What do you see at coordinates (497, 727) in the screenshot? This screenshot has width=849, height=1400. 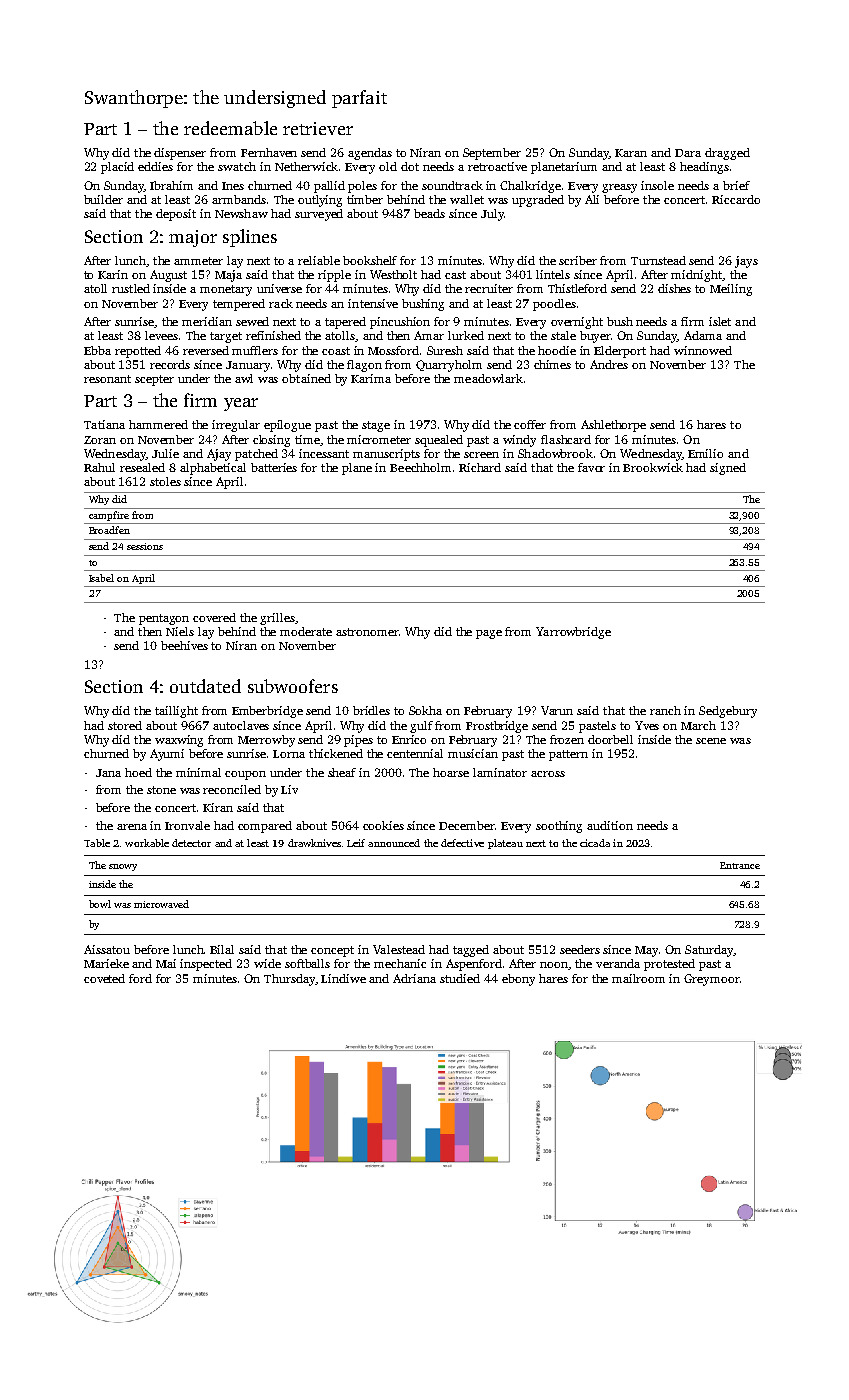 I see `Frostbridge` at bounding box center [497, 727].
